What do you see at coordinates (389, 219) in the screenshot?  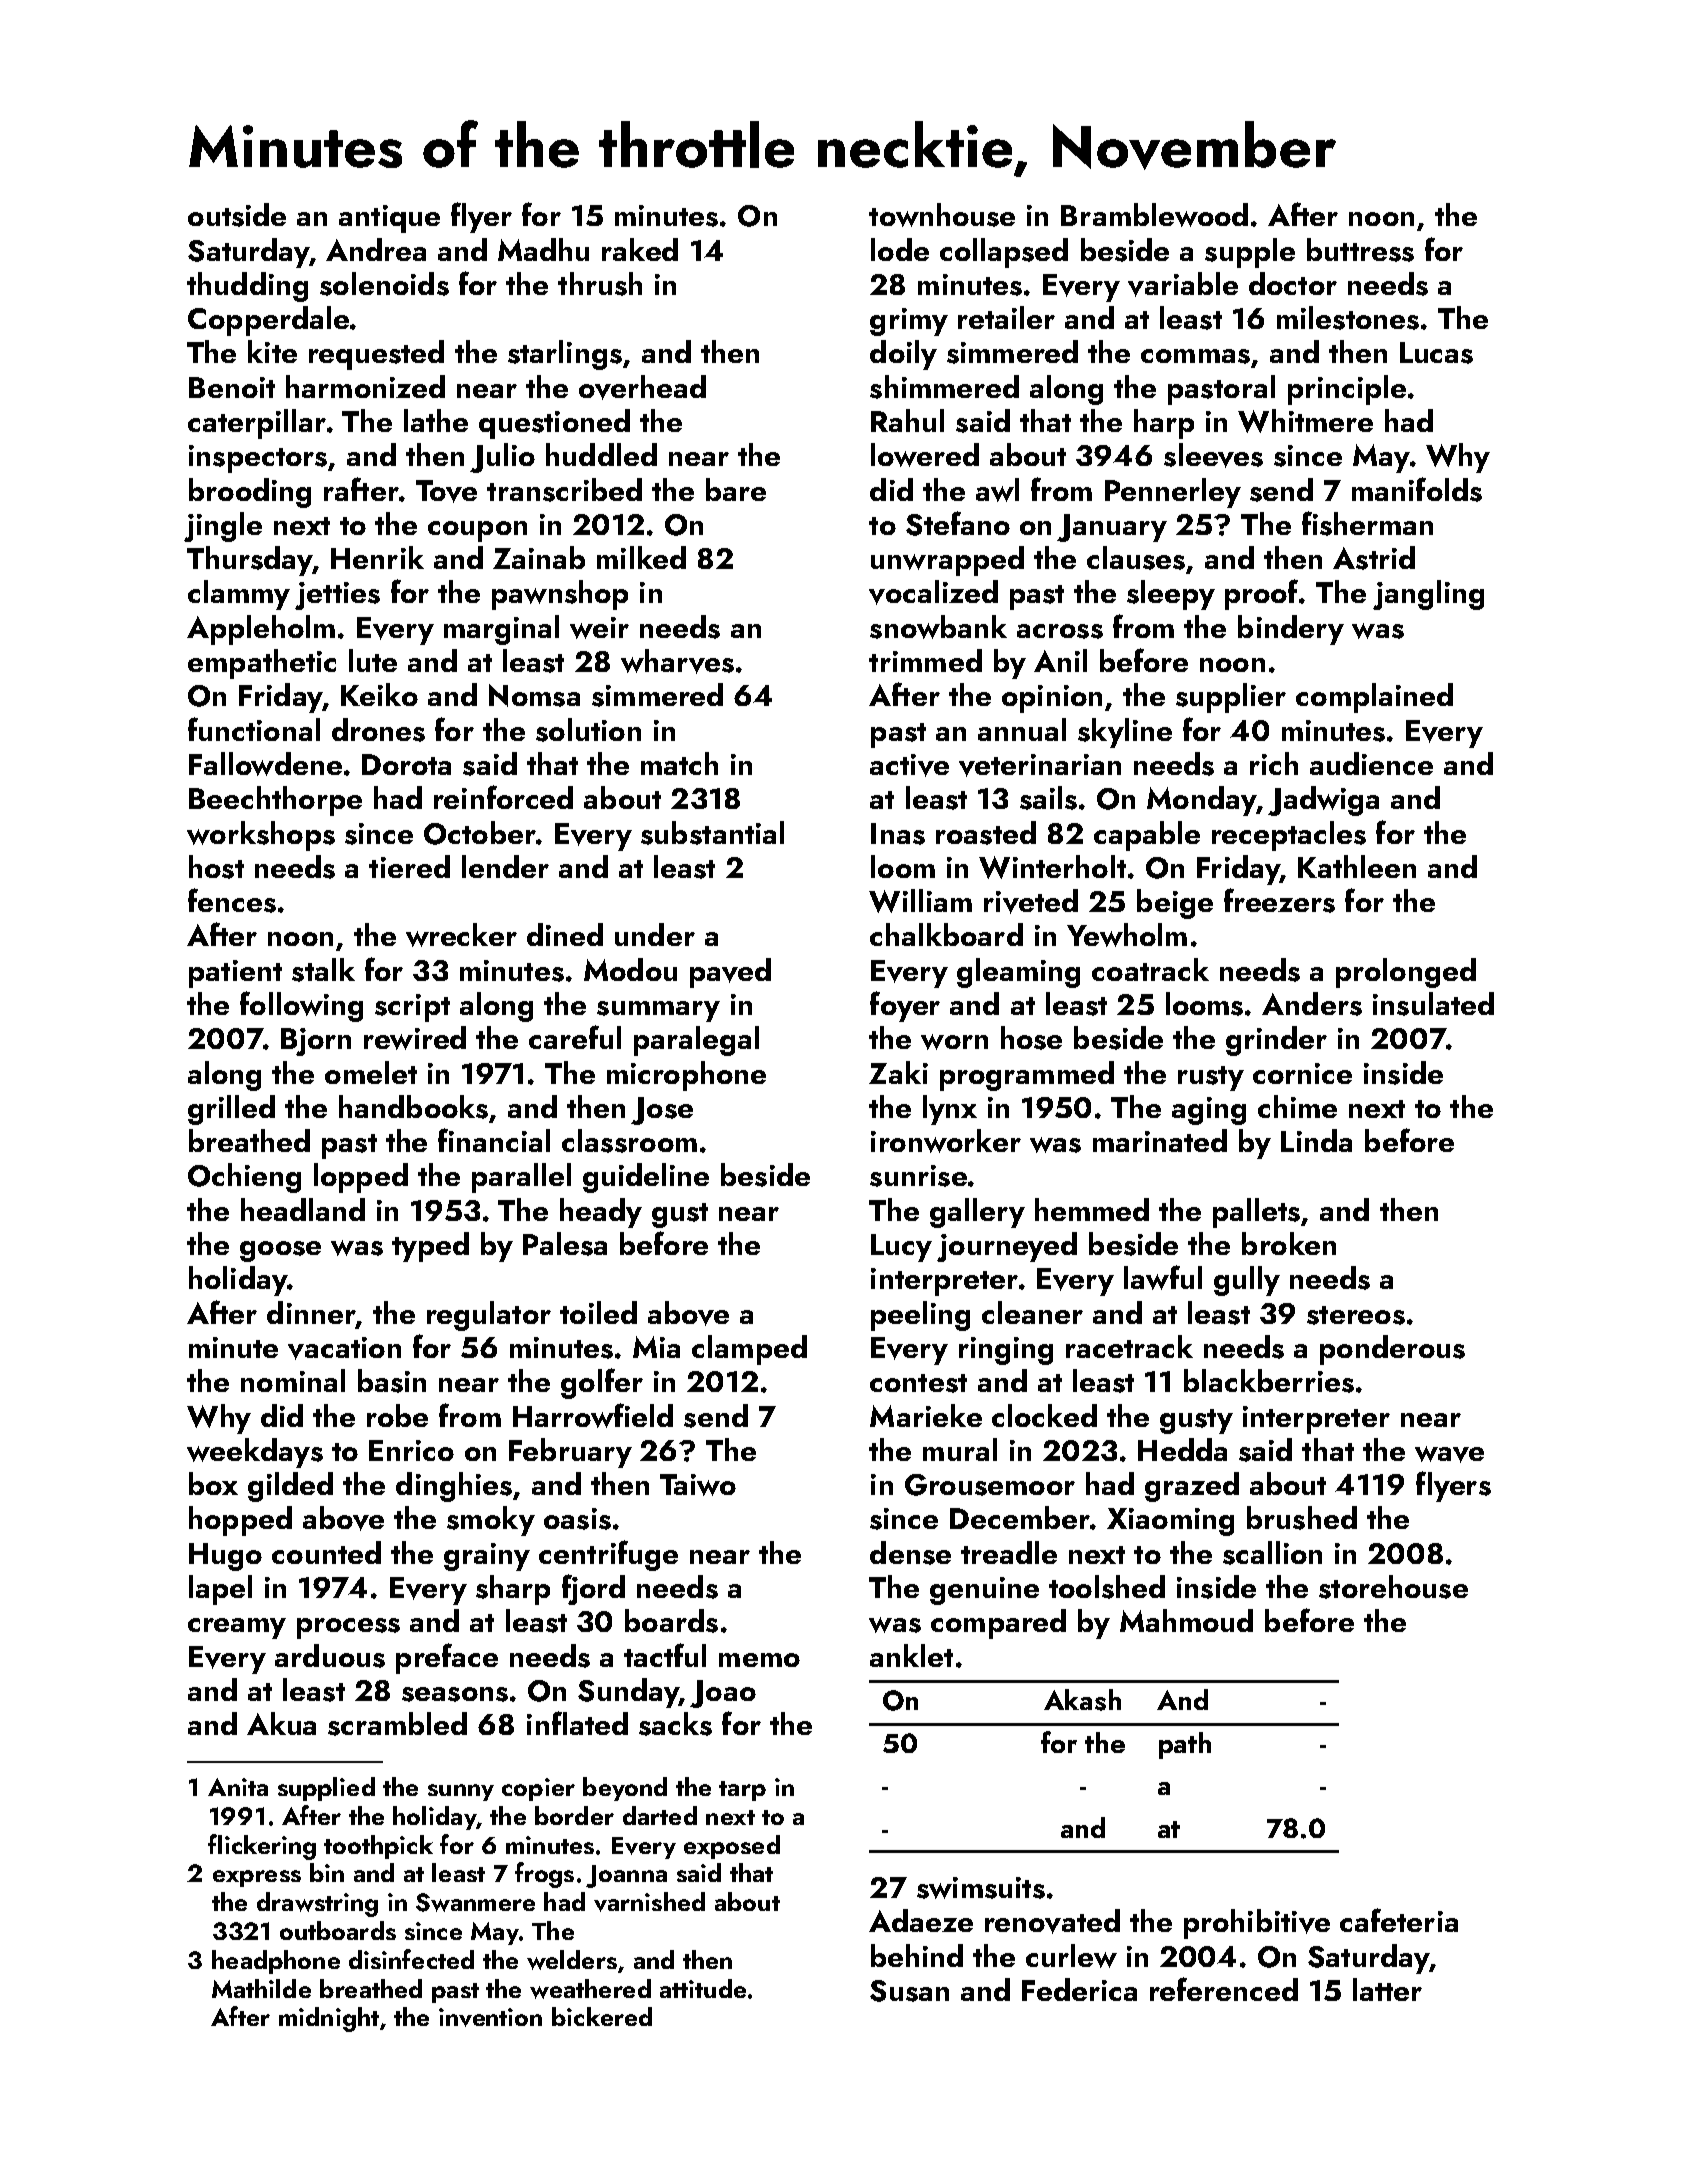 I see `antique` at bounding box center [389, 219].
